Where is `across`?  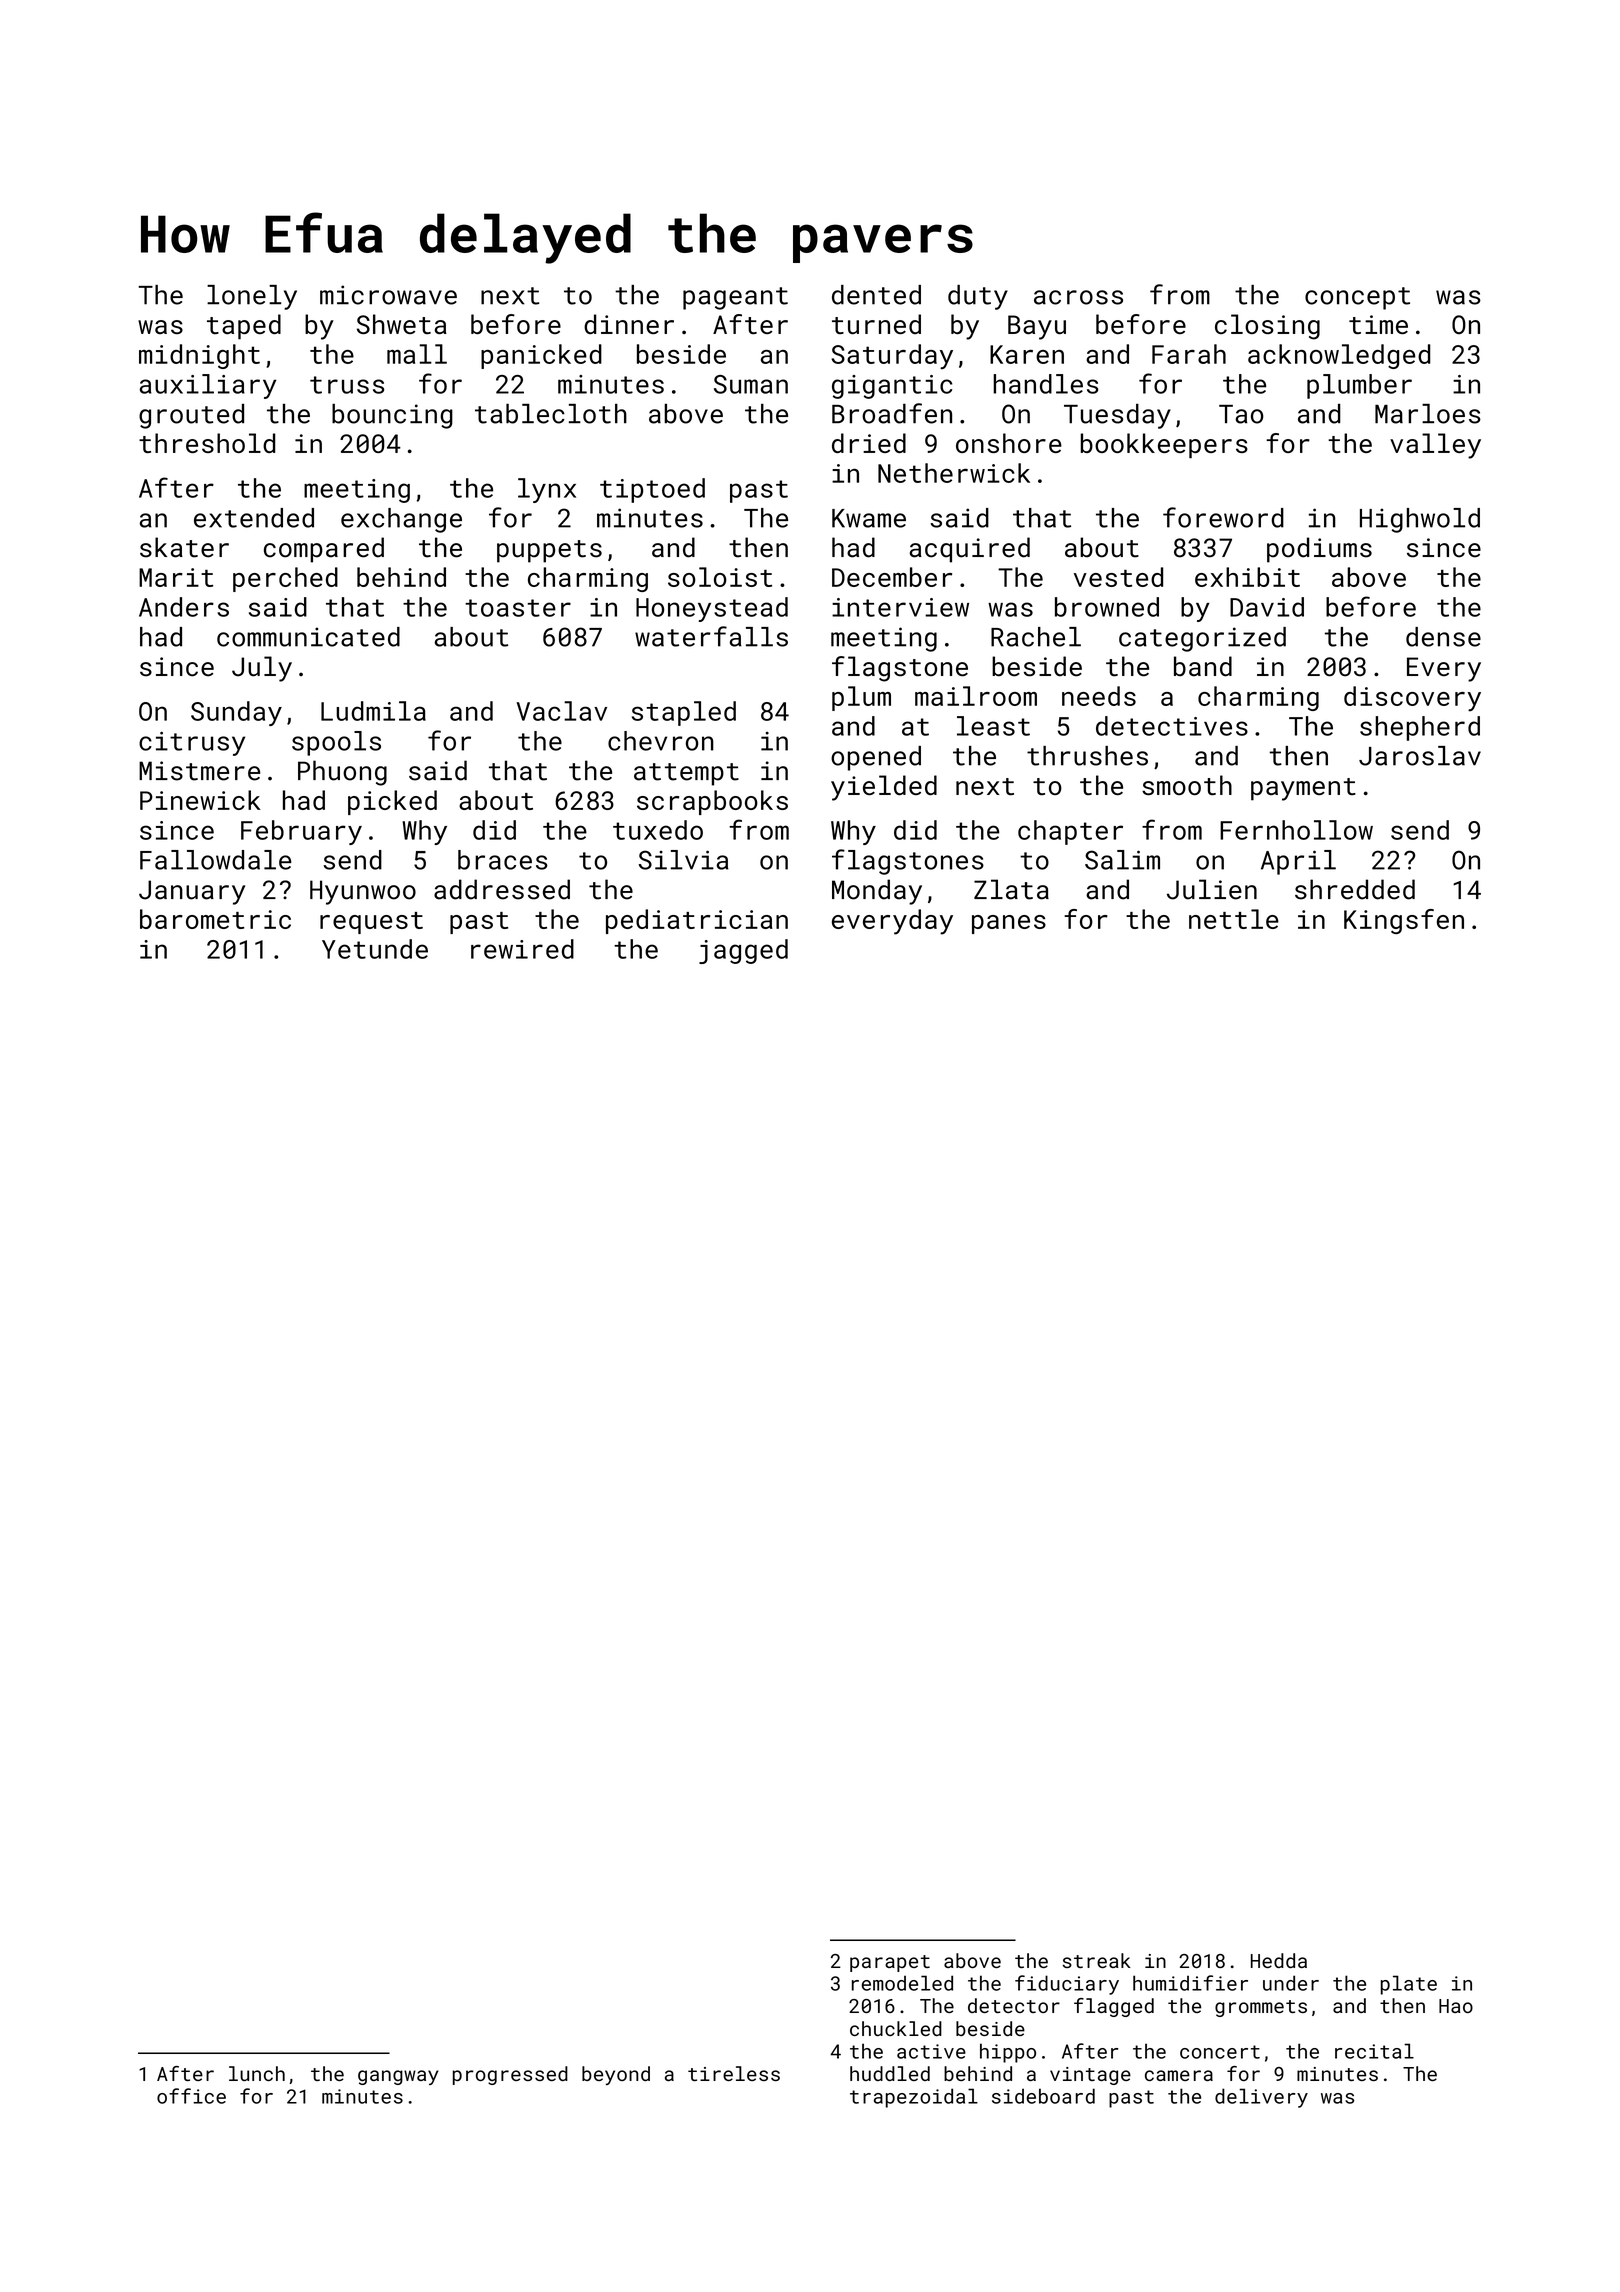
across is located at coordinates (1078, 297).
